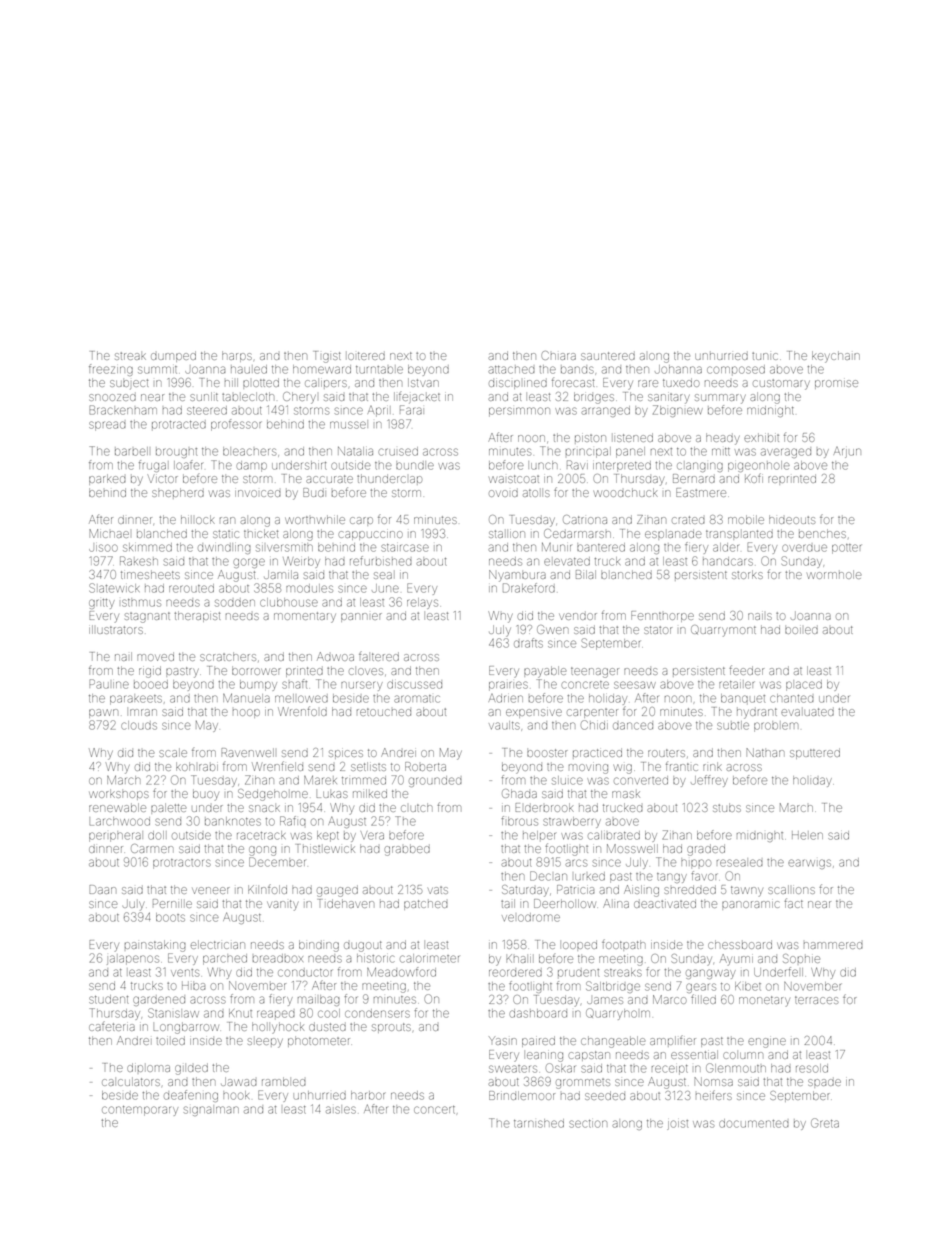 The height and width of the screenshot is (1233, 952). What do you see at coordinates (519, 412) in the screenshot?
I see `persimmon` at bounding box center [519, 412].
